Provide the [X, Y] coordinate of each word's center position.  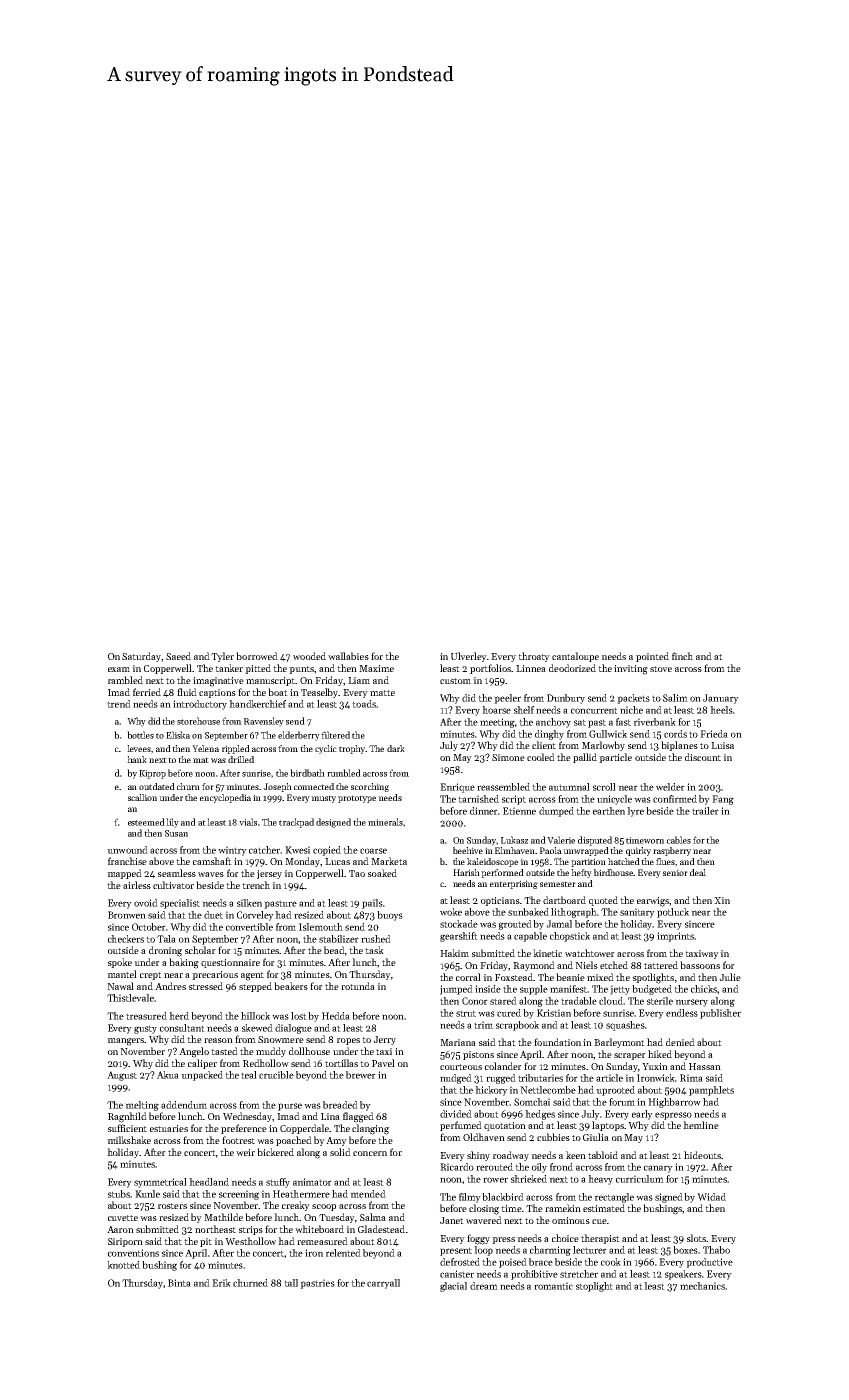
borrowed [257, 656]
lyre [635, 812]
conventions [133, 1253]
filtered [335, 735]
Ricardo [457, 1167]
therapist [600, 1239]
